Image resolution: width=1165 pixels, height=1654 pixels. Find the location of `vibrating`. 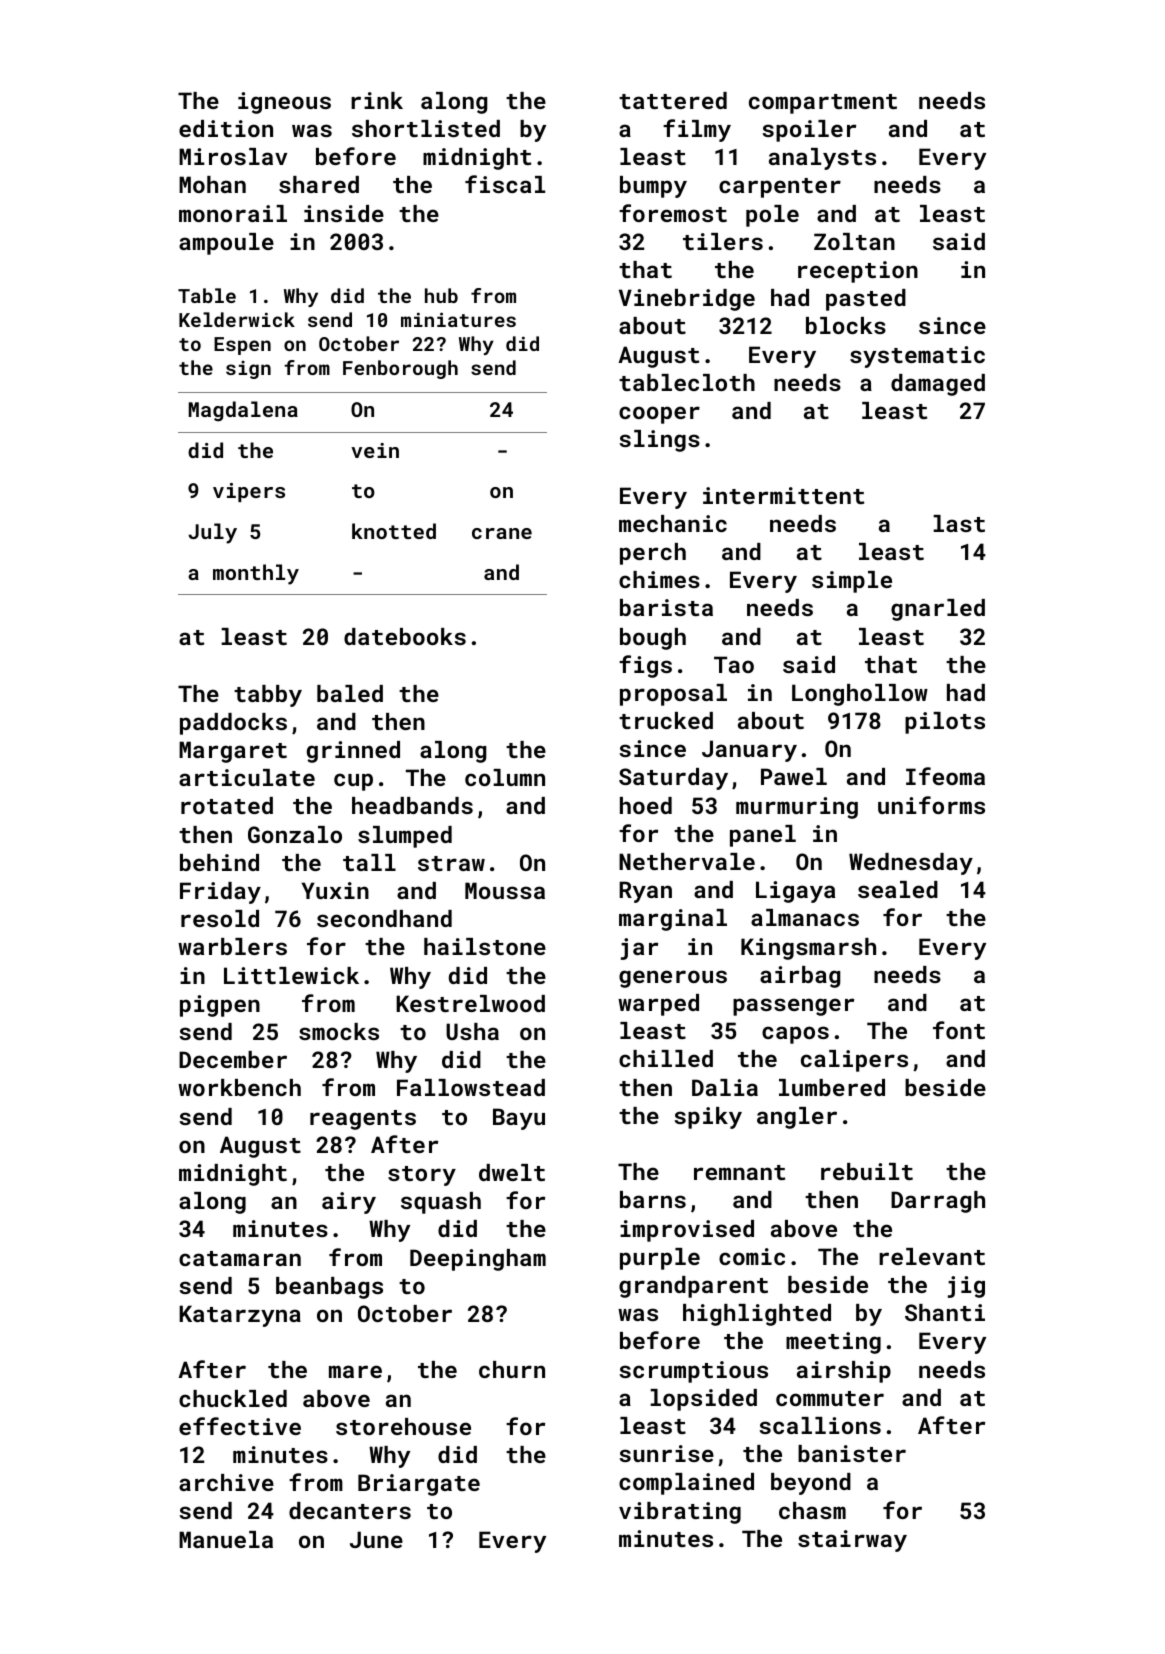

vibrating is located at coordinates (680, 1513).
